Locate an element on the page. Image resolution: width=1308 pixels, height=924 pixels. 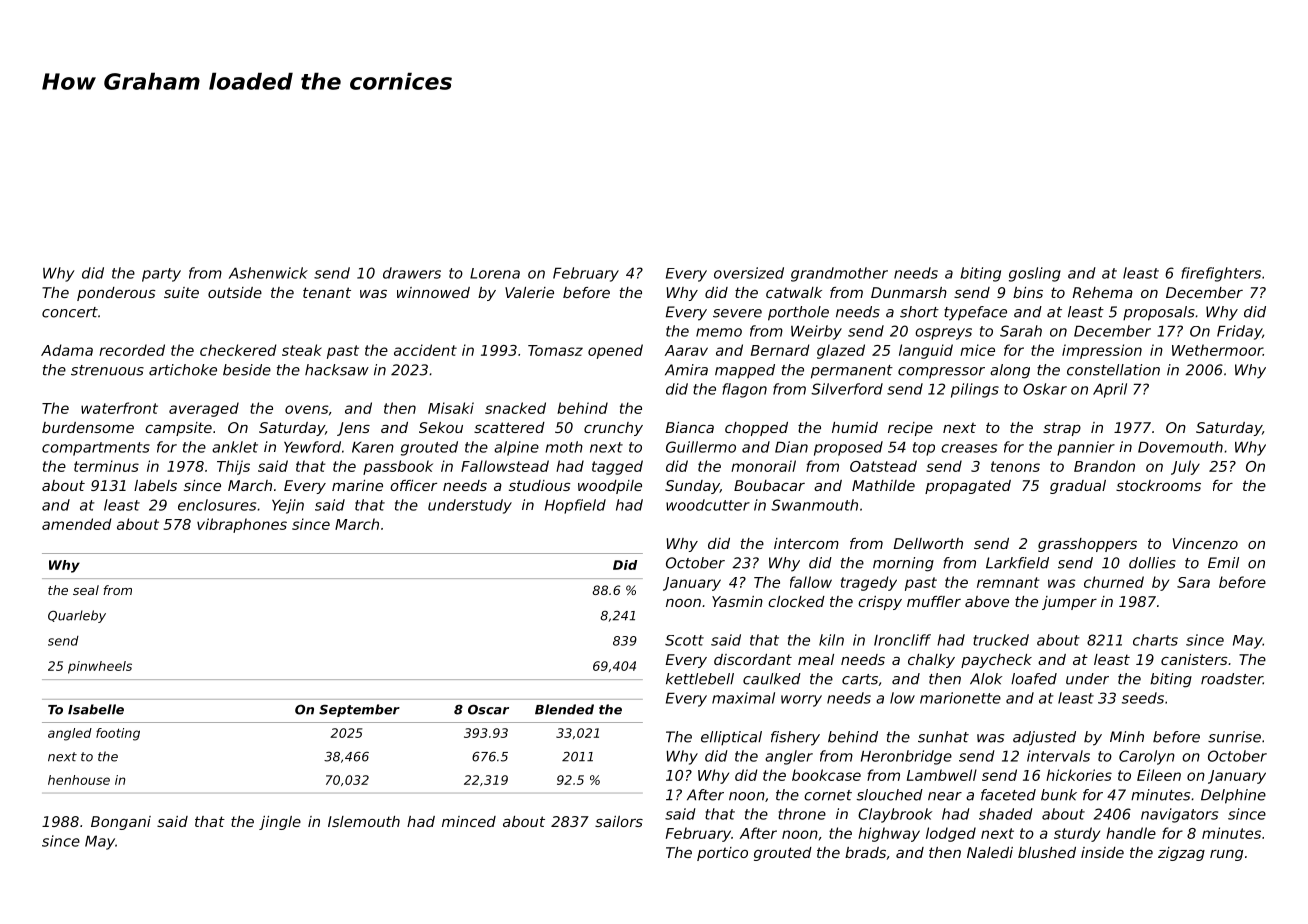
oversized is located at coordinates (749, 273).
